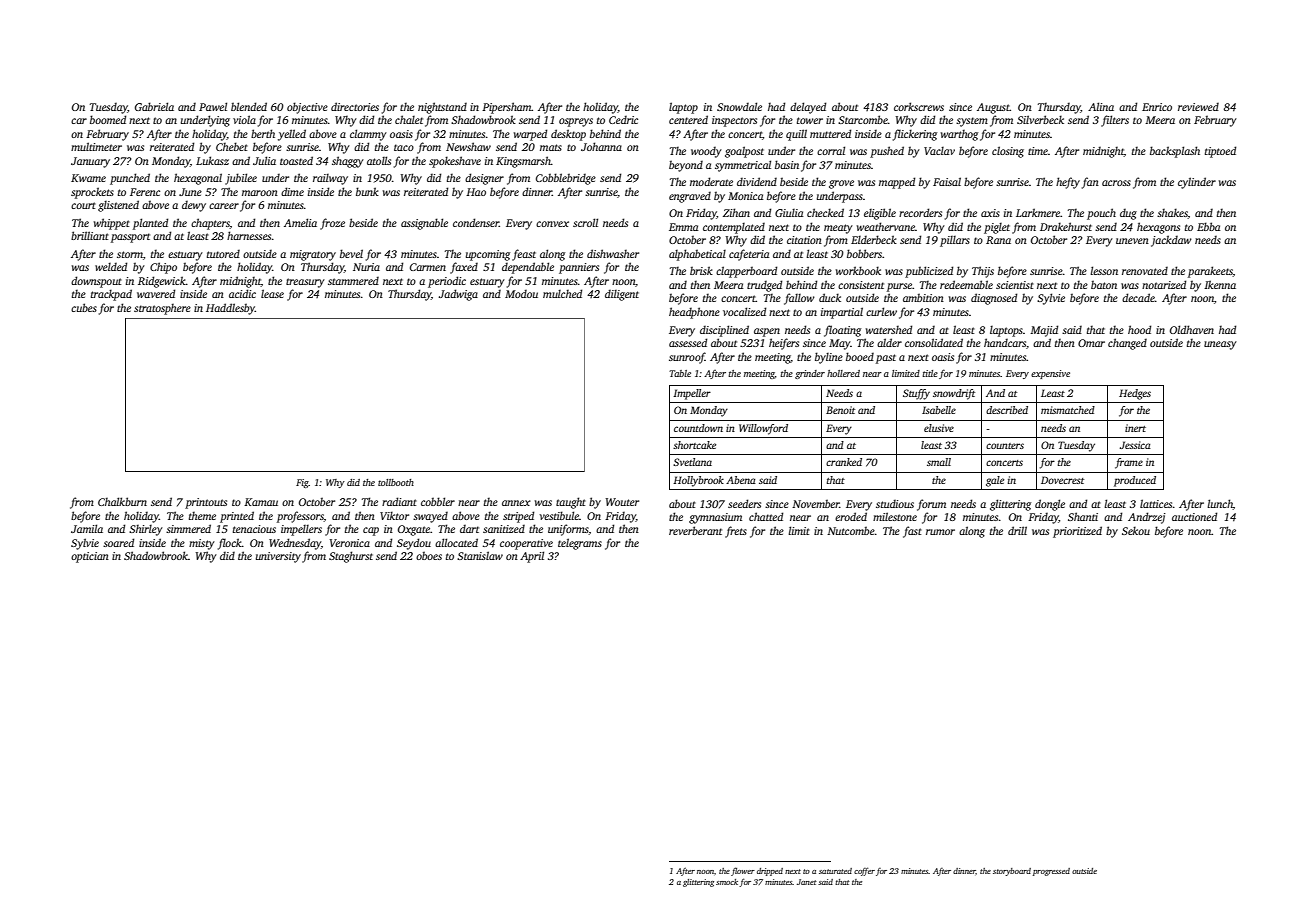 The width and height of the page is (1308, 924). Describe the element at coordinates (532, 557) in the page. I see `April` at that location.
